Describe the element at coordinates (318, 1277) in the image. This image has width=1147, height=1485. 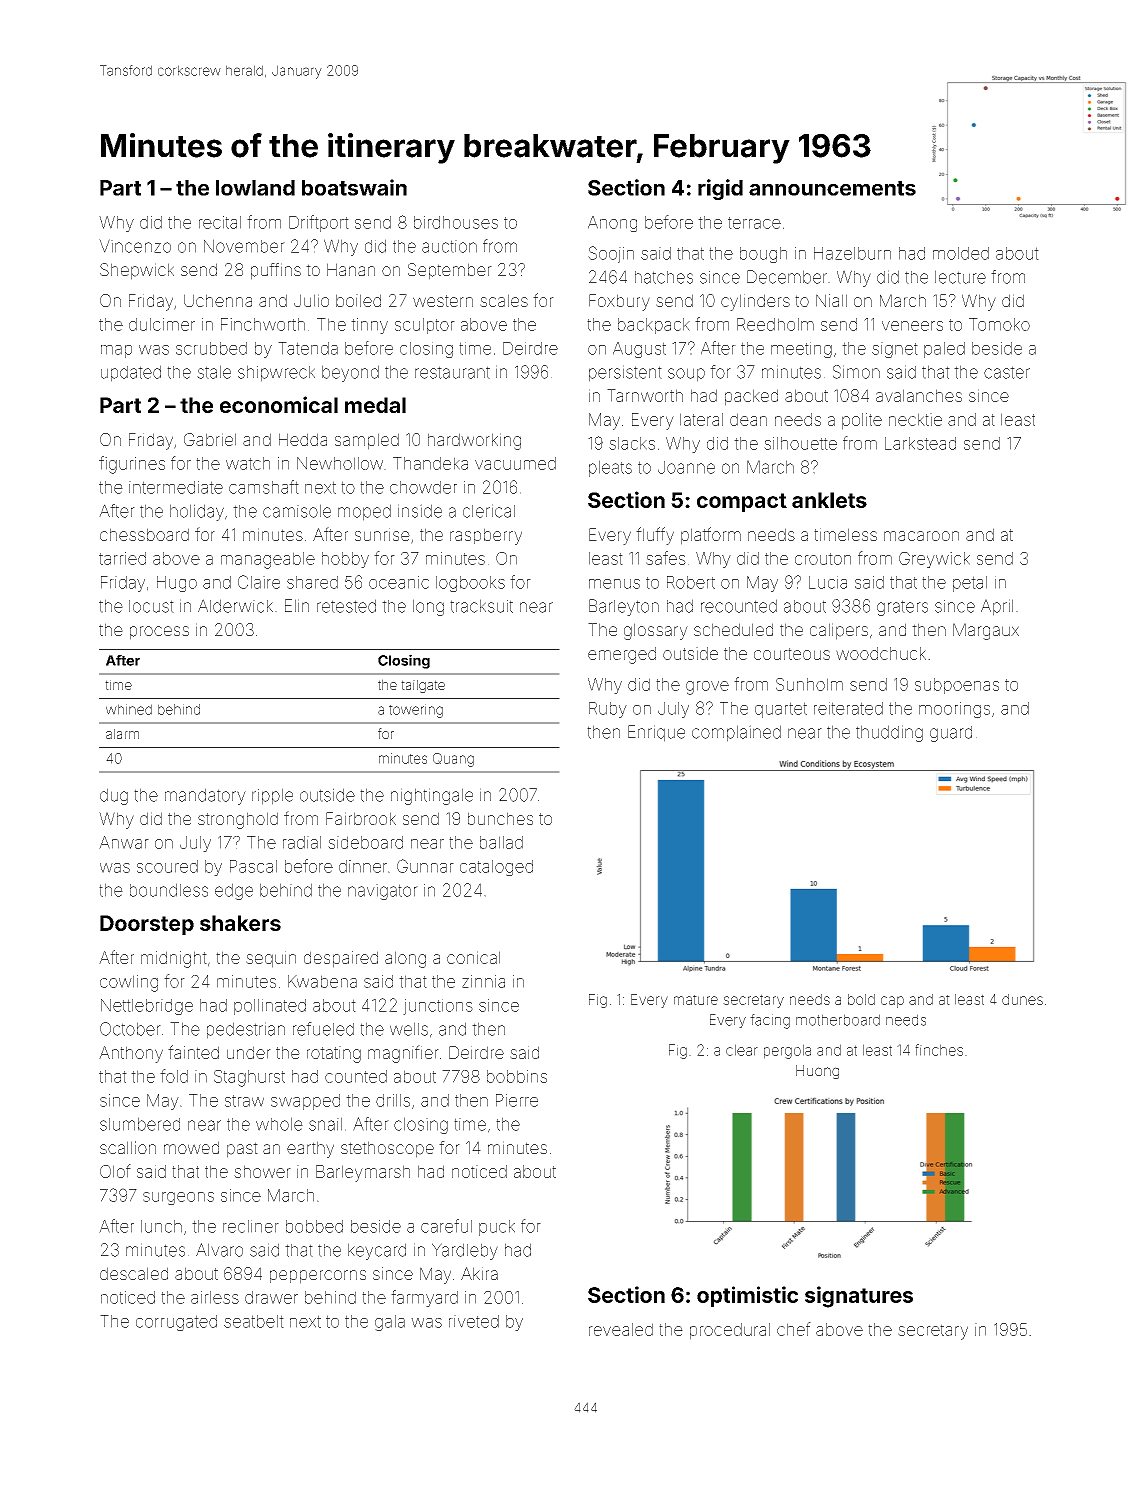
I see `peppercorns` at that location.
